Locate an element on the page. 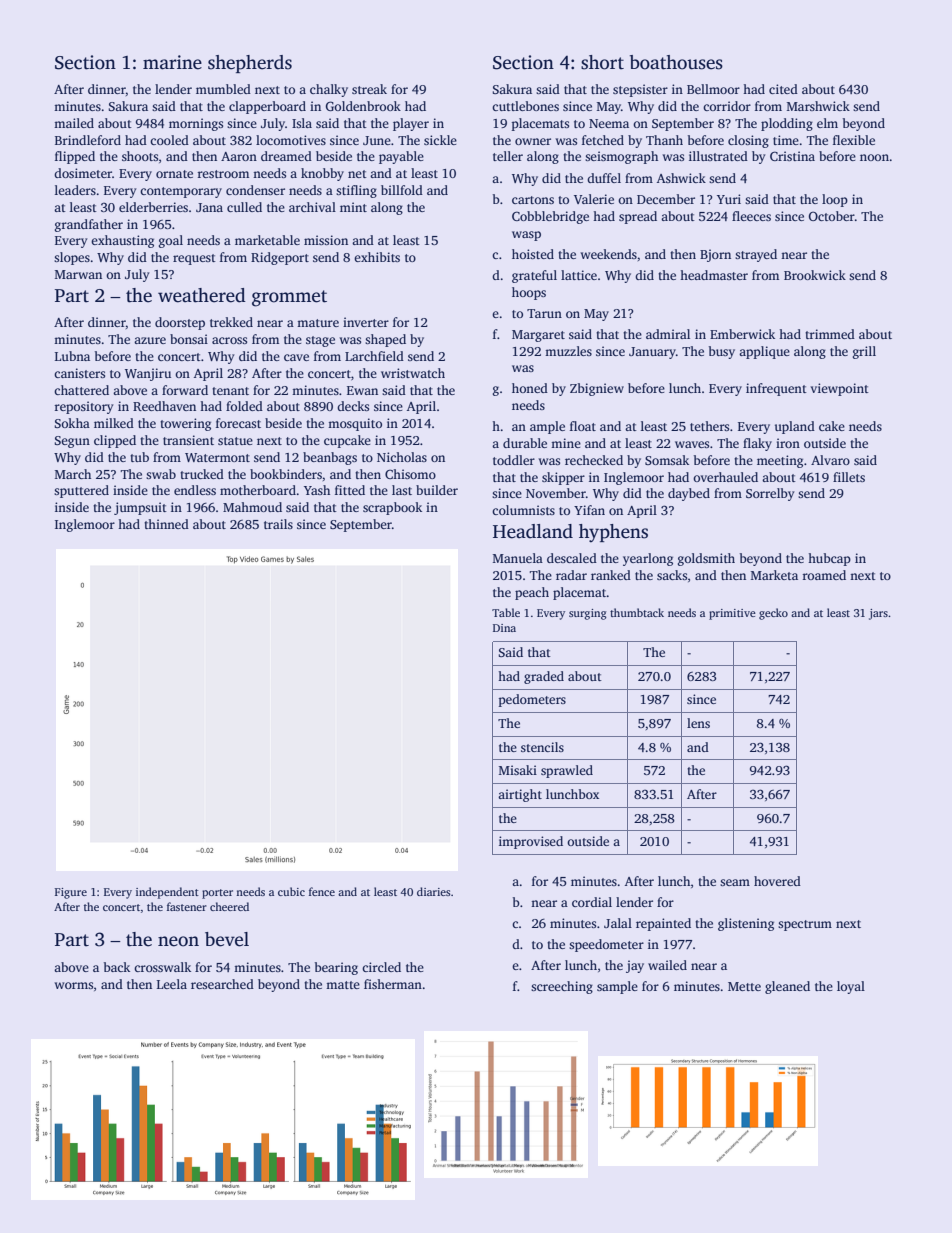 This image has width=952, height=1233. independent is located at coordinates (167, 893).
